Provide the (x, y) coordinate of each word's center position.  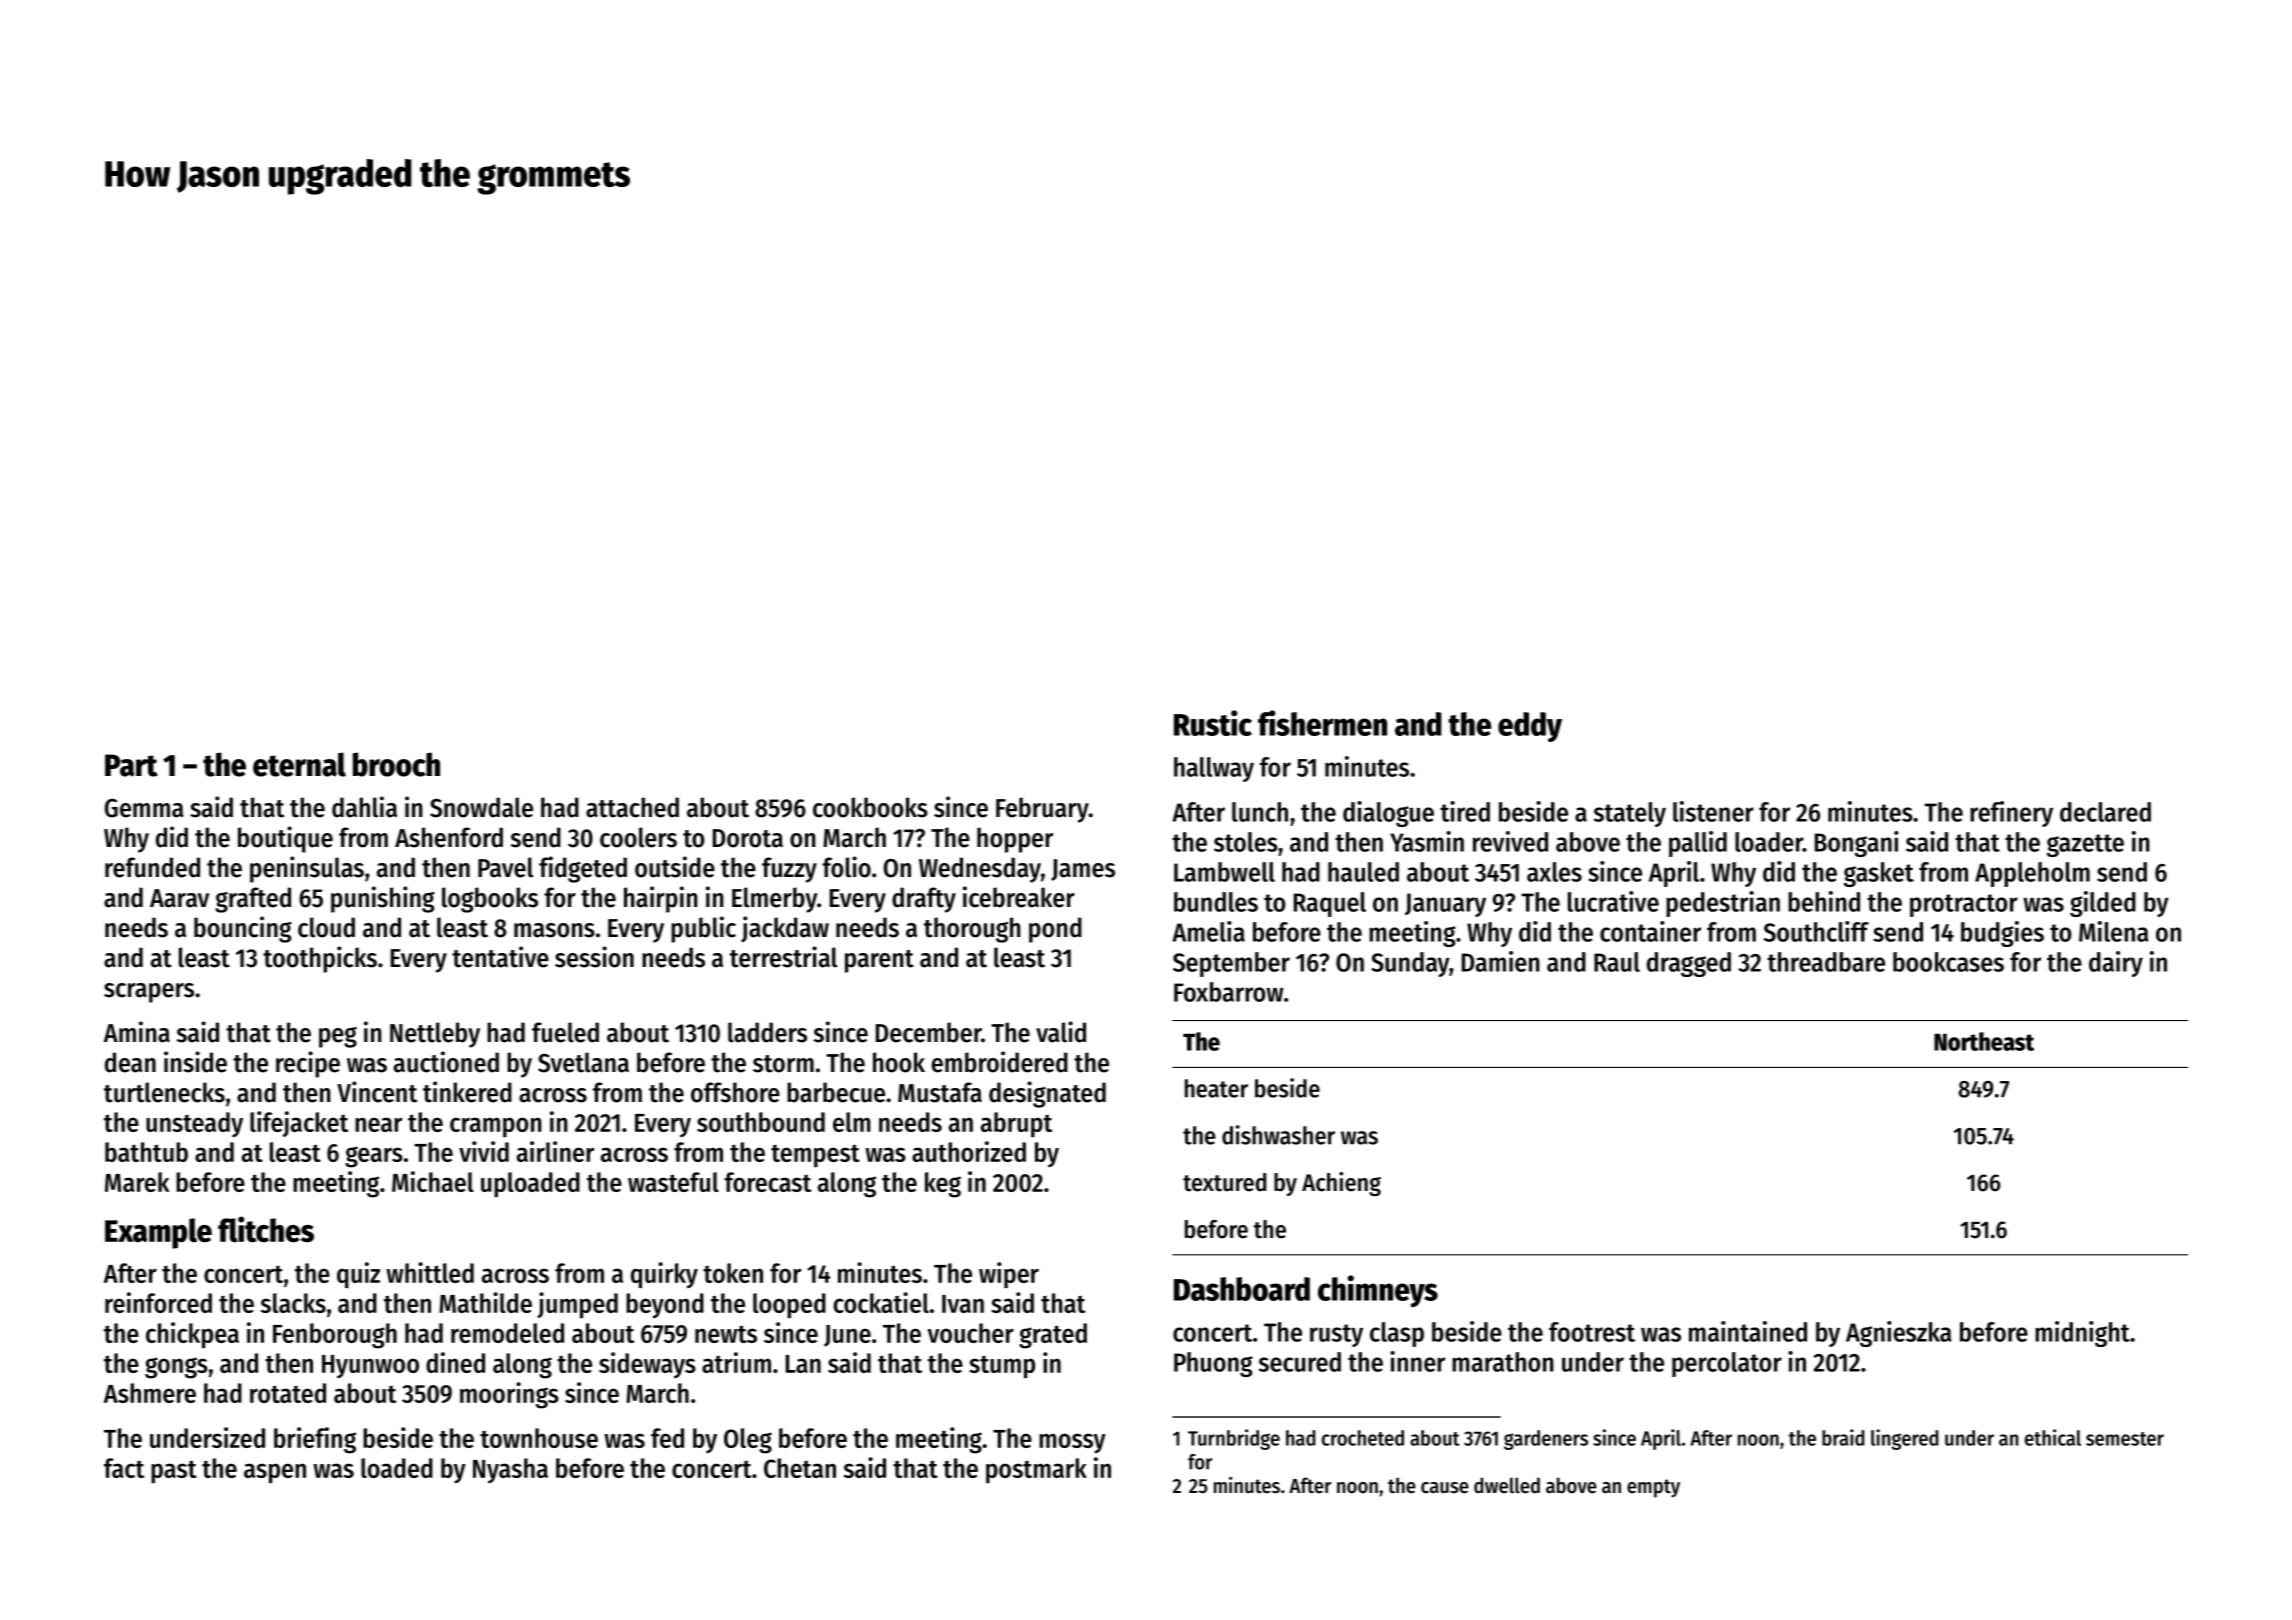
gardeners (1546, 1440)
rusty (1336, 1335)
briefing (315, 1440)
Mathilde (485, 1302)
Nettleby (435, 1035)
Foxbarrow (1228, 992)
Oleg (748, 1441)
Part (131, 765)
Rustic (1213, 723)
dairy (2116, 964)
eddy (1530, 727)
